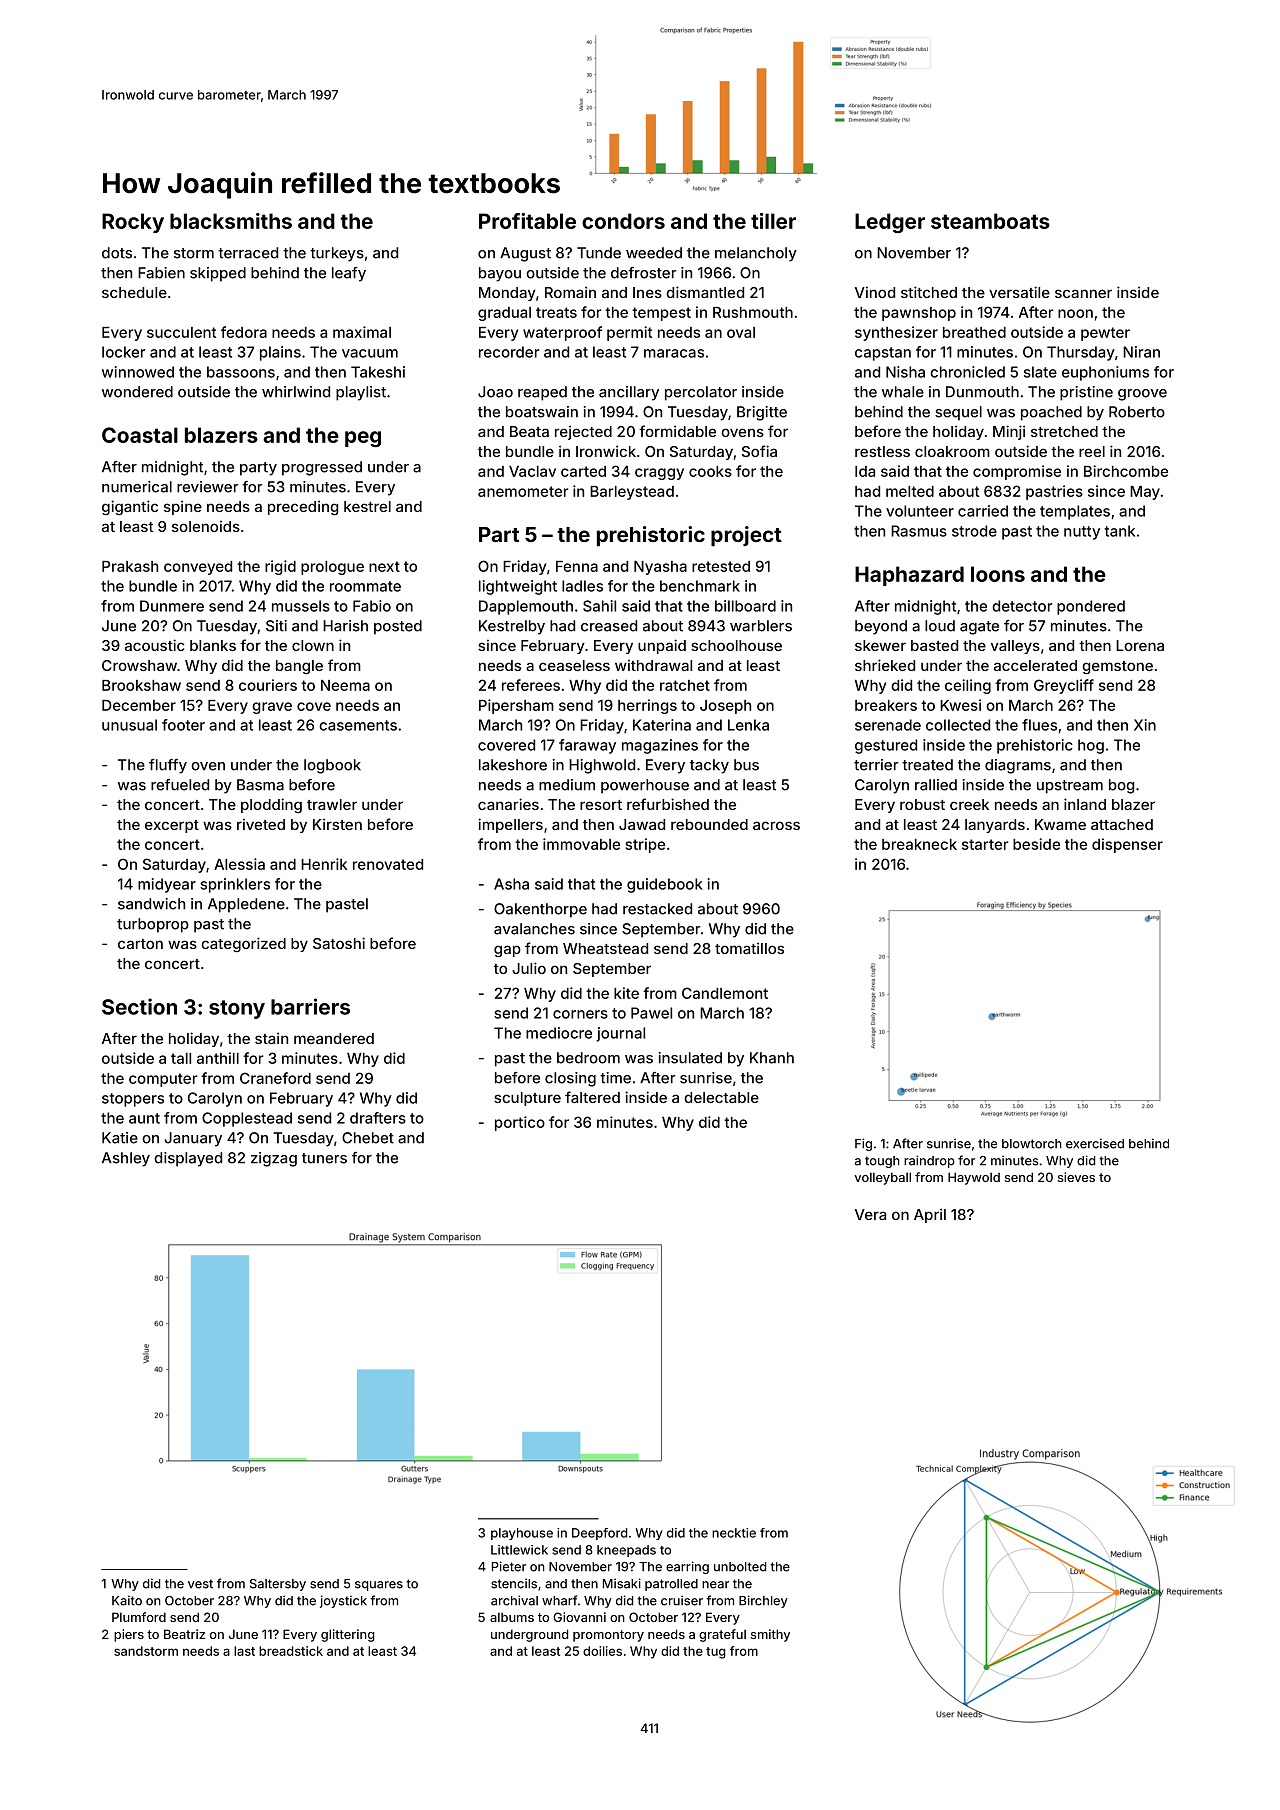  What do you see at coordinates (500, 274) in the image?
I see `bayou` at bounding box center [500, 274].
